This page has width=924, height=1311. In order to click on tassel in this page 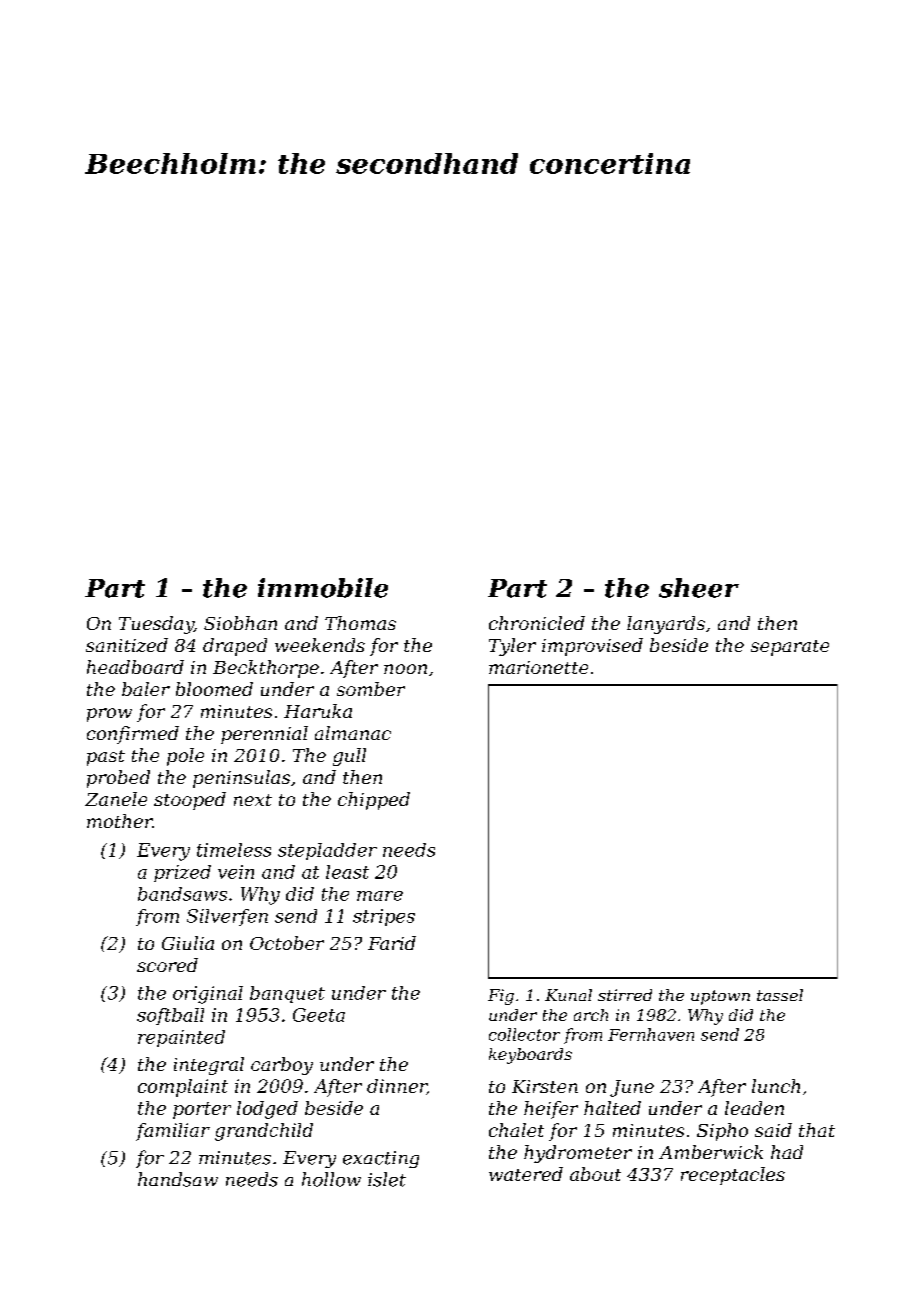, I will do `click(780, 995)`.
